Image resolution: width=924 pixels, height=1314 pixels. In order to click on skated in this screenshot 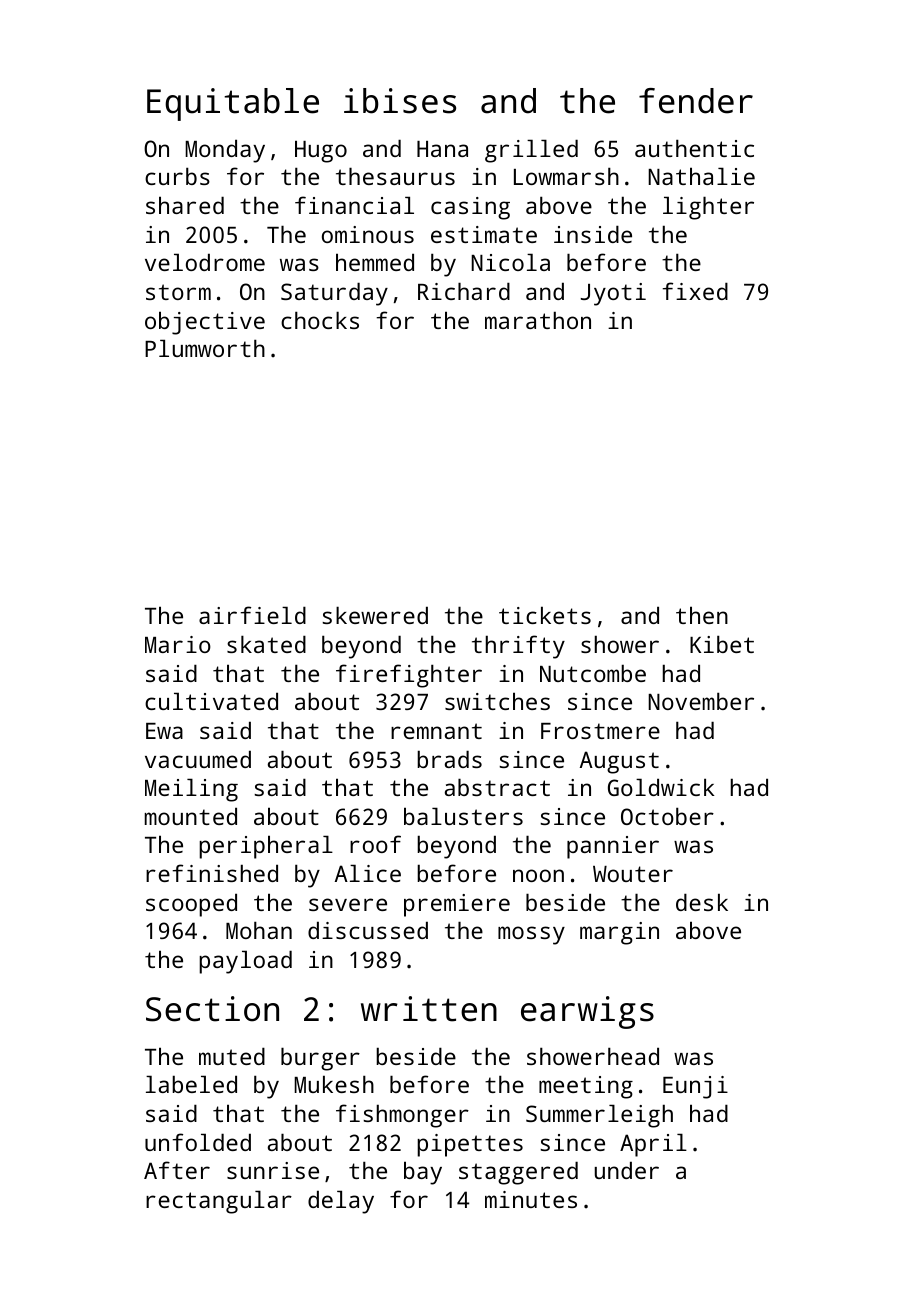, I will do `click(266, 644)`.
